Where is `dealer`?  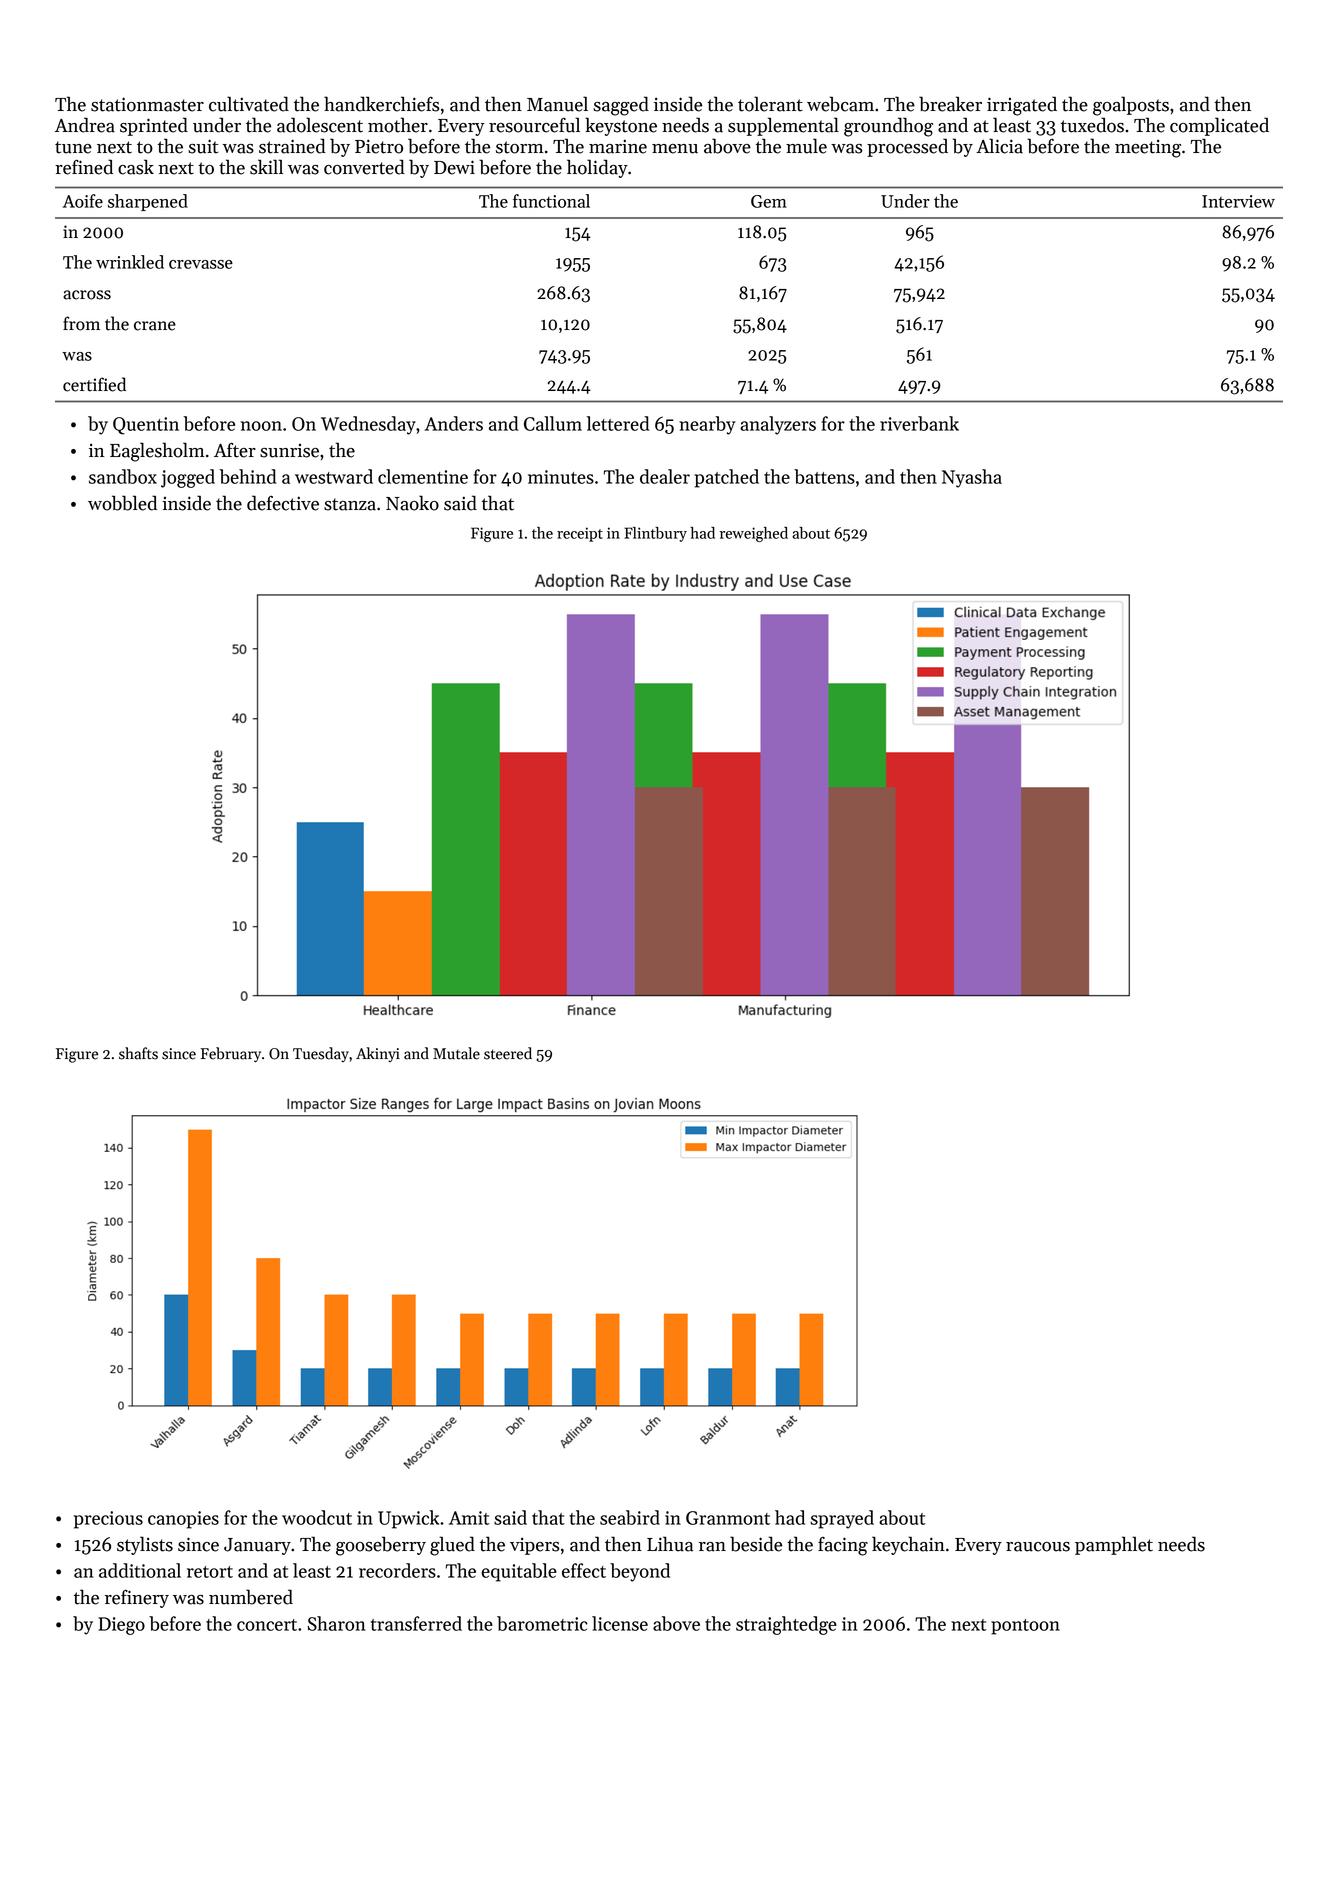 dealer is located at coordinates (665, 476).
